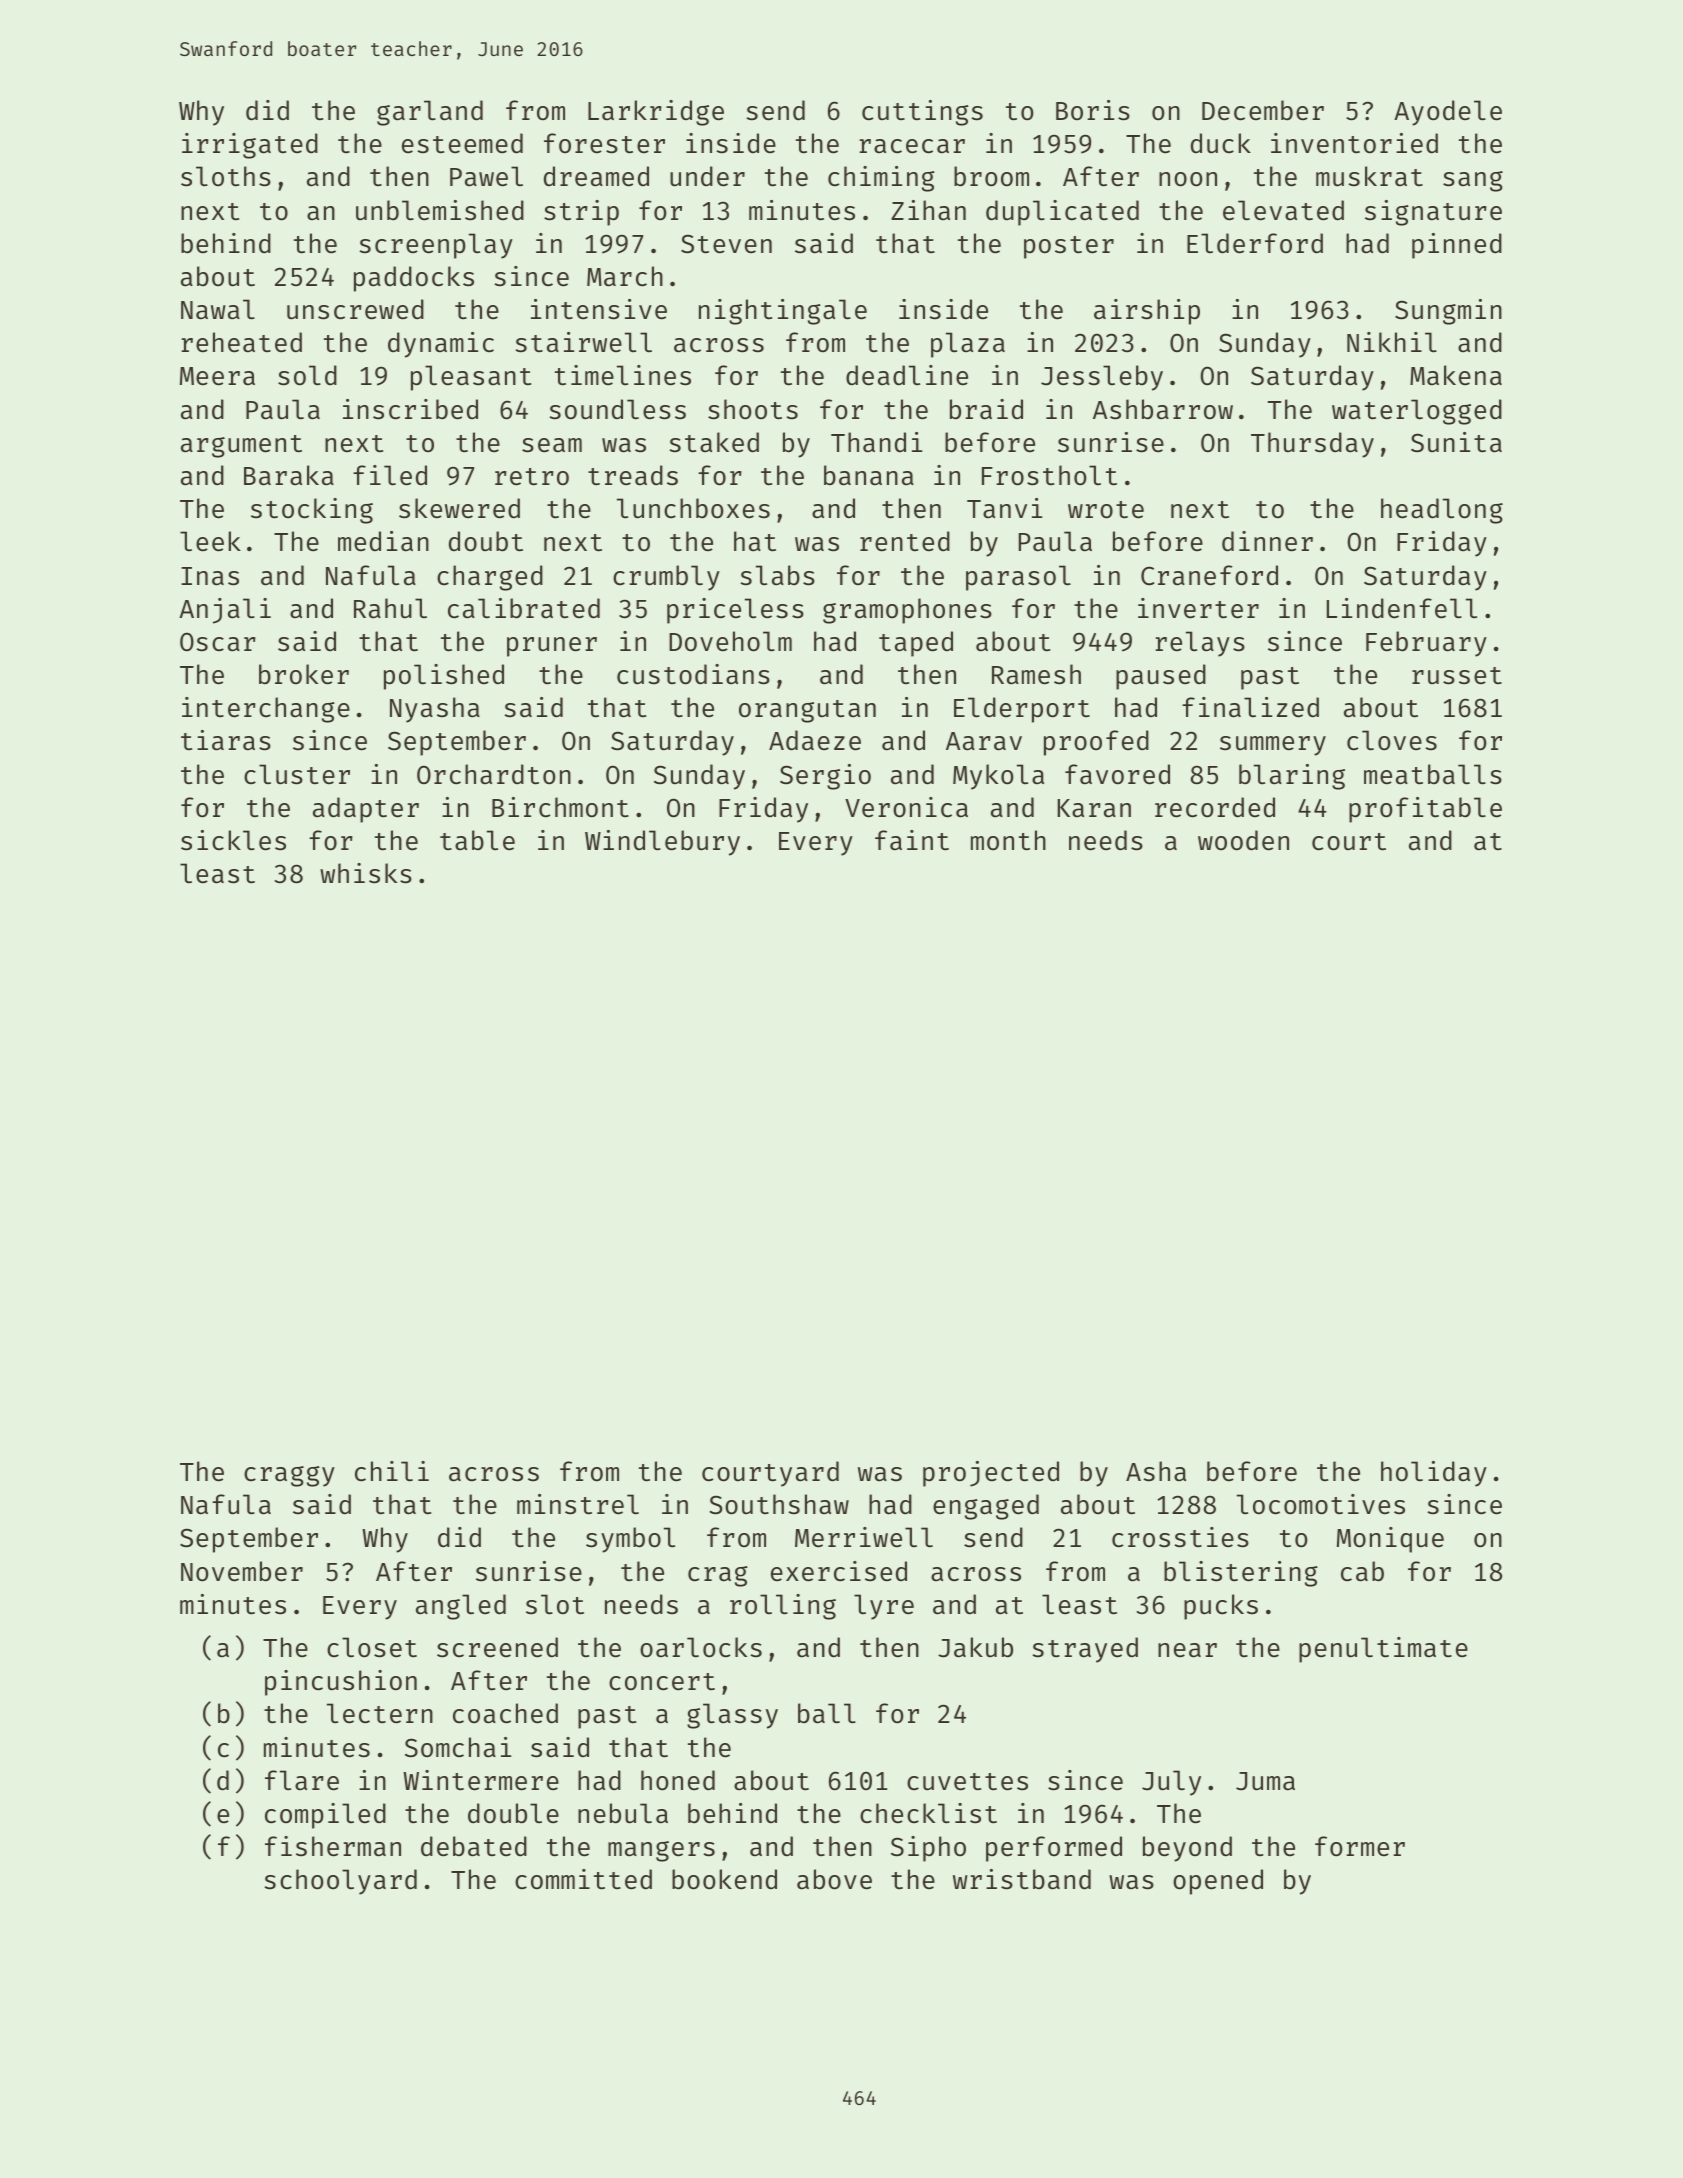 The width and height of the page is (1683, 2178). What do you see at coordinates (1106, 510) in the page?
I see `wrote` at bounding box center [1106, 510].
